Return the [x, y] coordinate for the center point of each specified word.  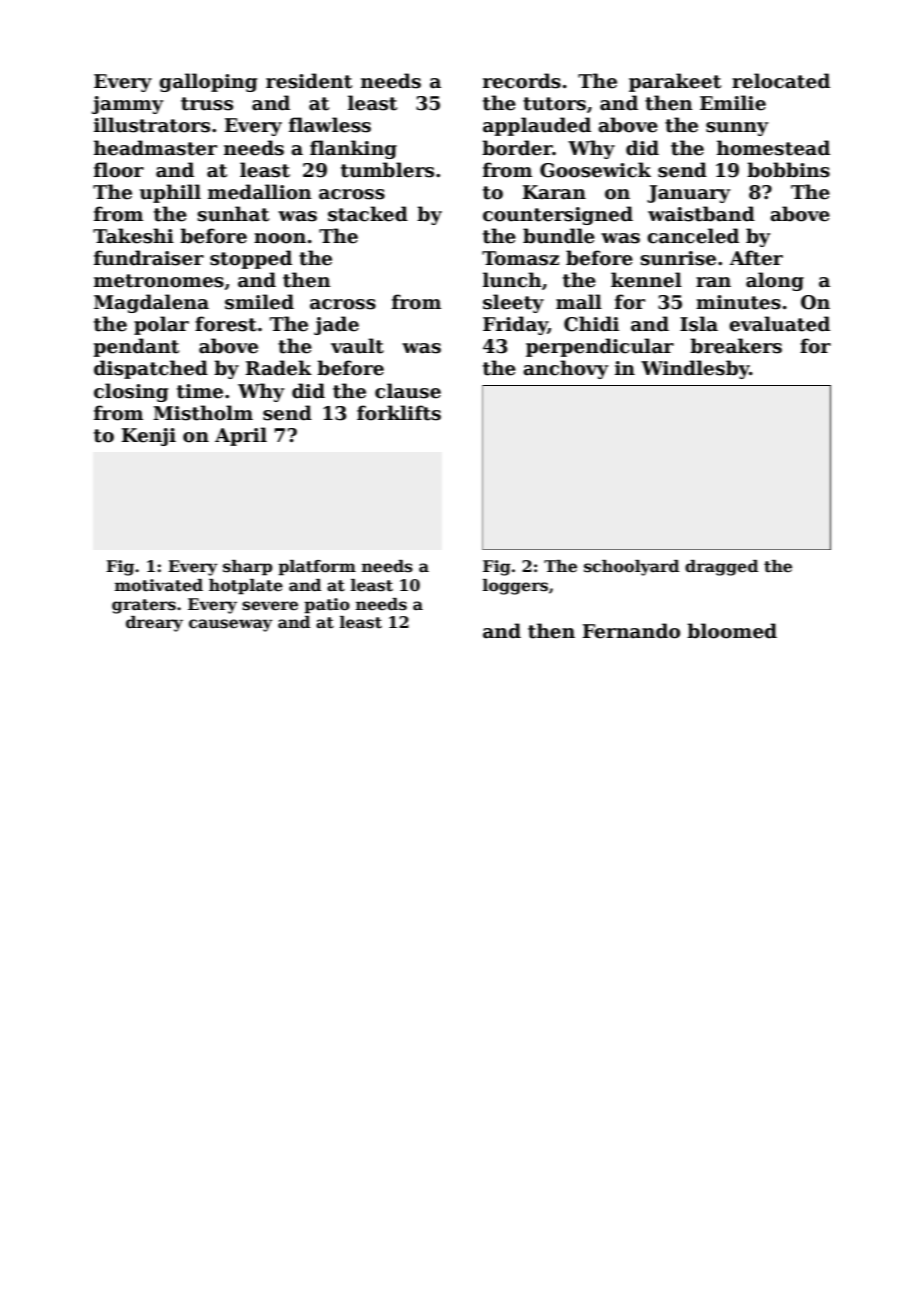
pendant [136, 347]
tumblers [387, 170]
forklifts [399, 413]
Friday [515, 325]
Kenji [149, 437]
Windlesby [695, 369]
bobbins [788, 170]
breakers [736, 346]
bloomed [732, 631]
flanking [353, 149]
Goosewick [595, 170]
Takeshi [133, 236]
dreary [154, 624]
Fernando [631, 631]
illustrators [152, 125]
